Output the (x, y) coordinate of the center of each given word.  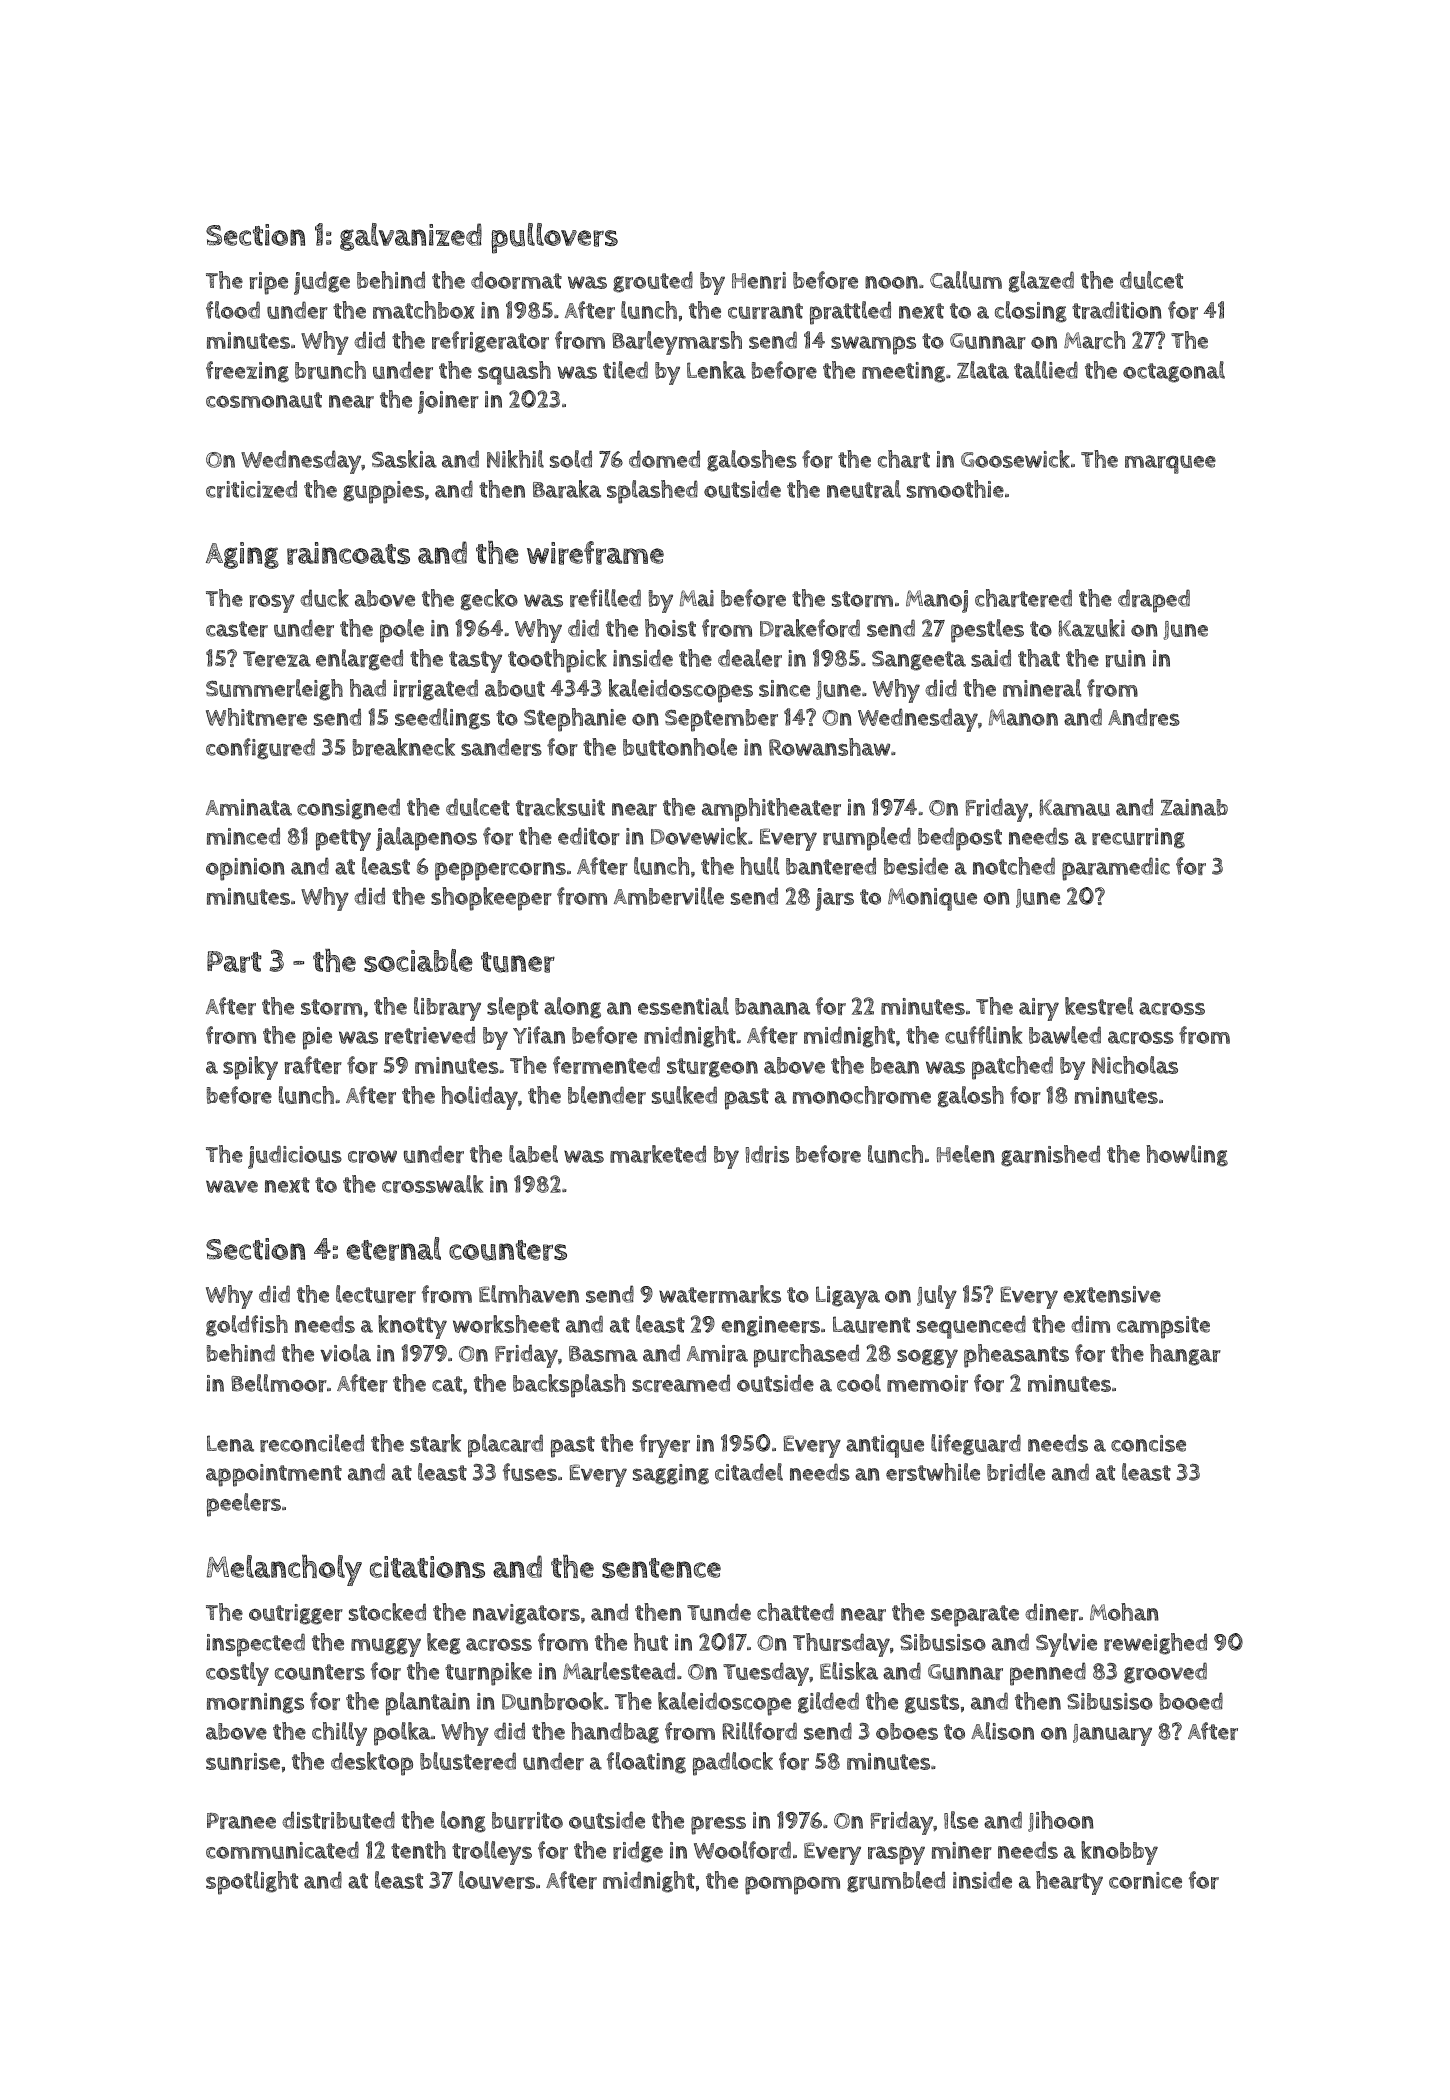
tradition (1117, 310)
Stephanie (575, 720)
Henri (759, 280)
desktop (372, 1764)
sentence (661, 1568)
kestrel (1099, 1006)
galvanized (411, 237)
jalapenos (426, 839)
